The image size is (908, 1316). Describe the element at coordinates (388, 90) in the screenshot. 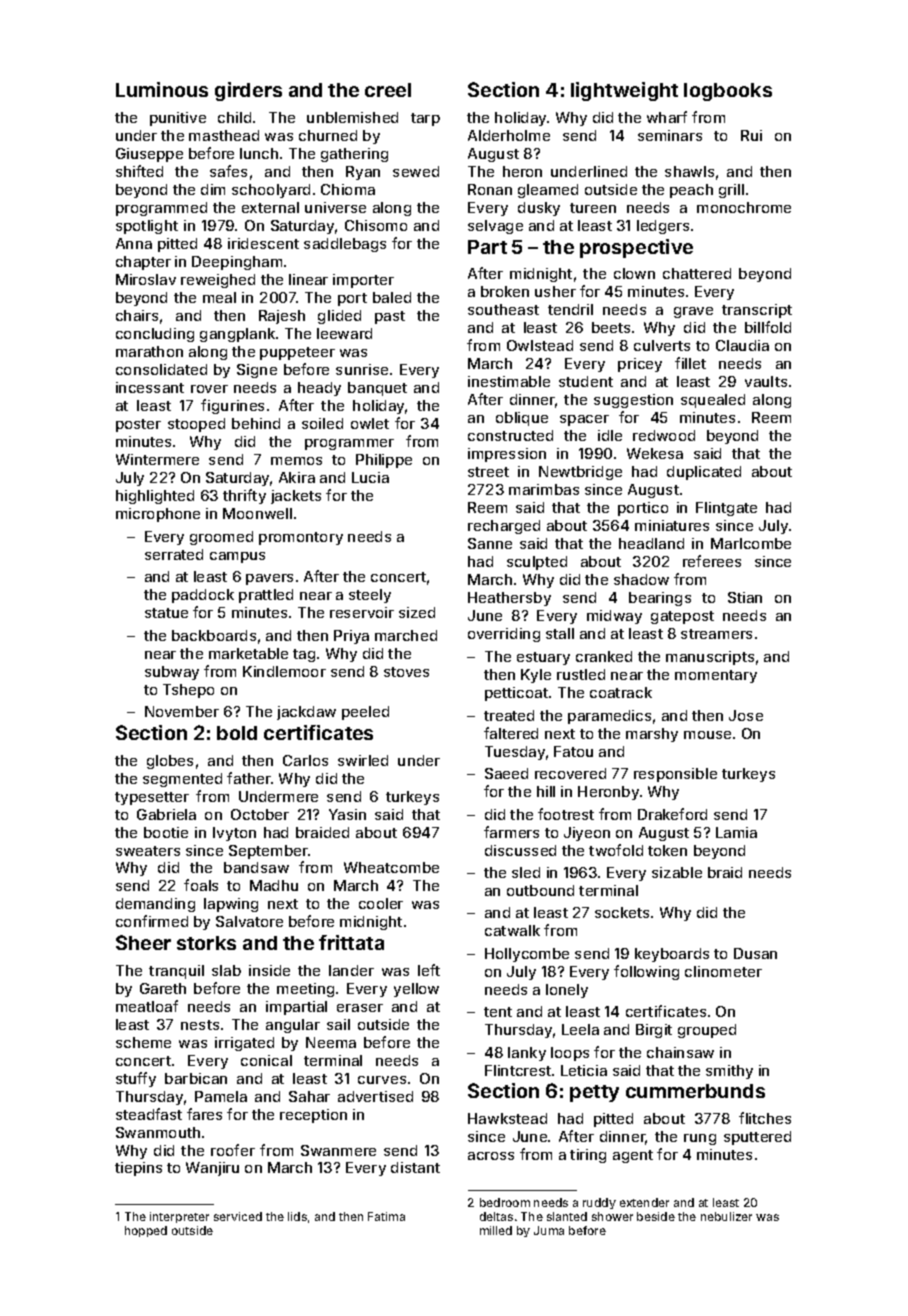

I see `creel` at that location.
